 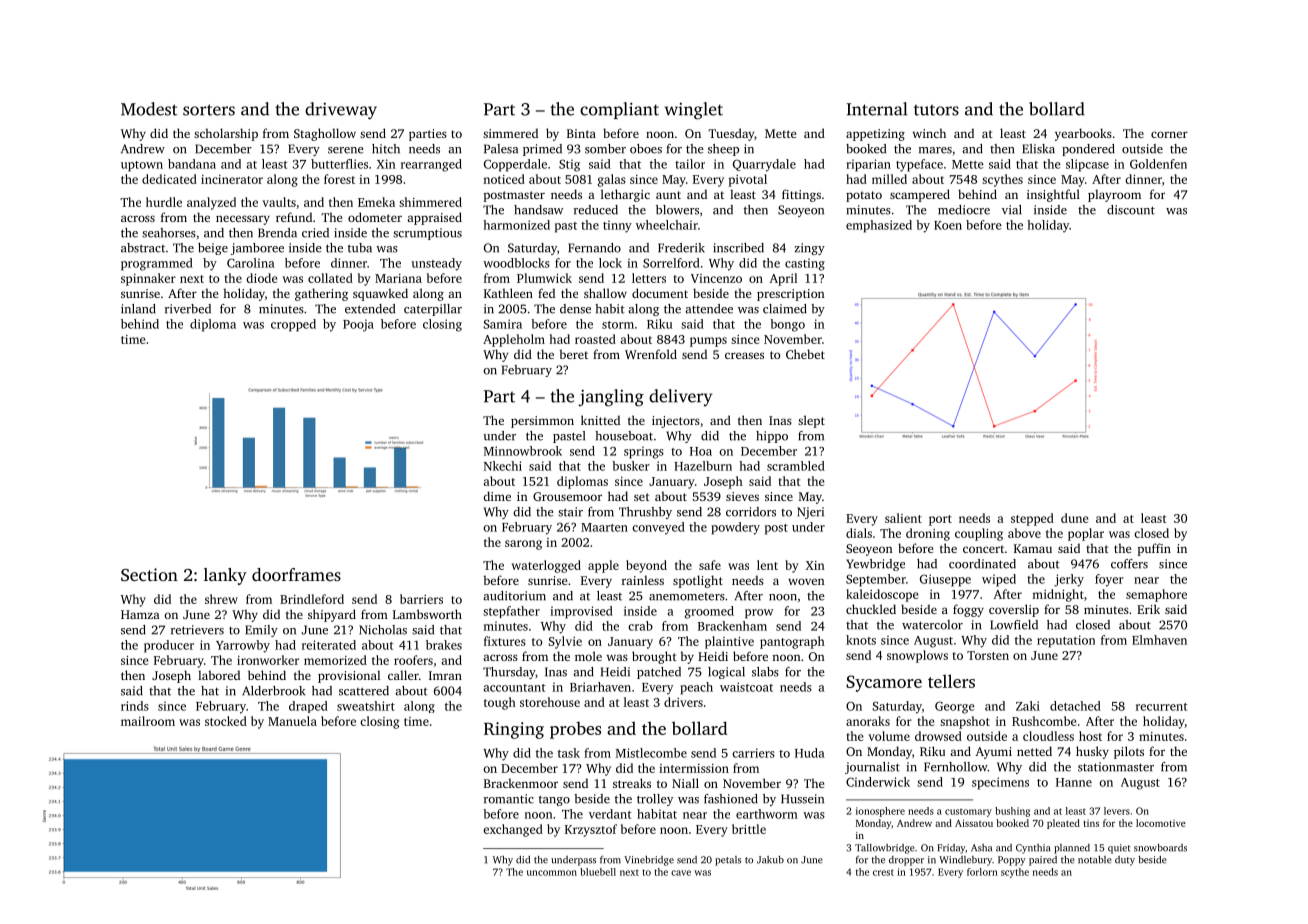 What do you see at coordinates (1159, 640) in the document?
I see `Elmhaven` at bounding box center [1159, 640].
